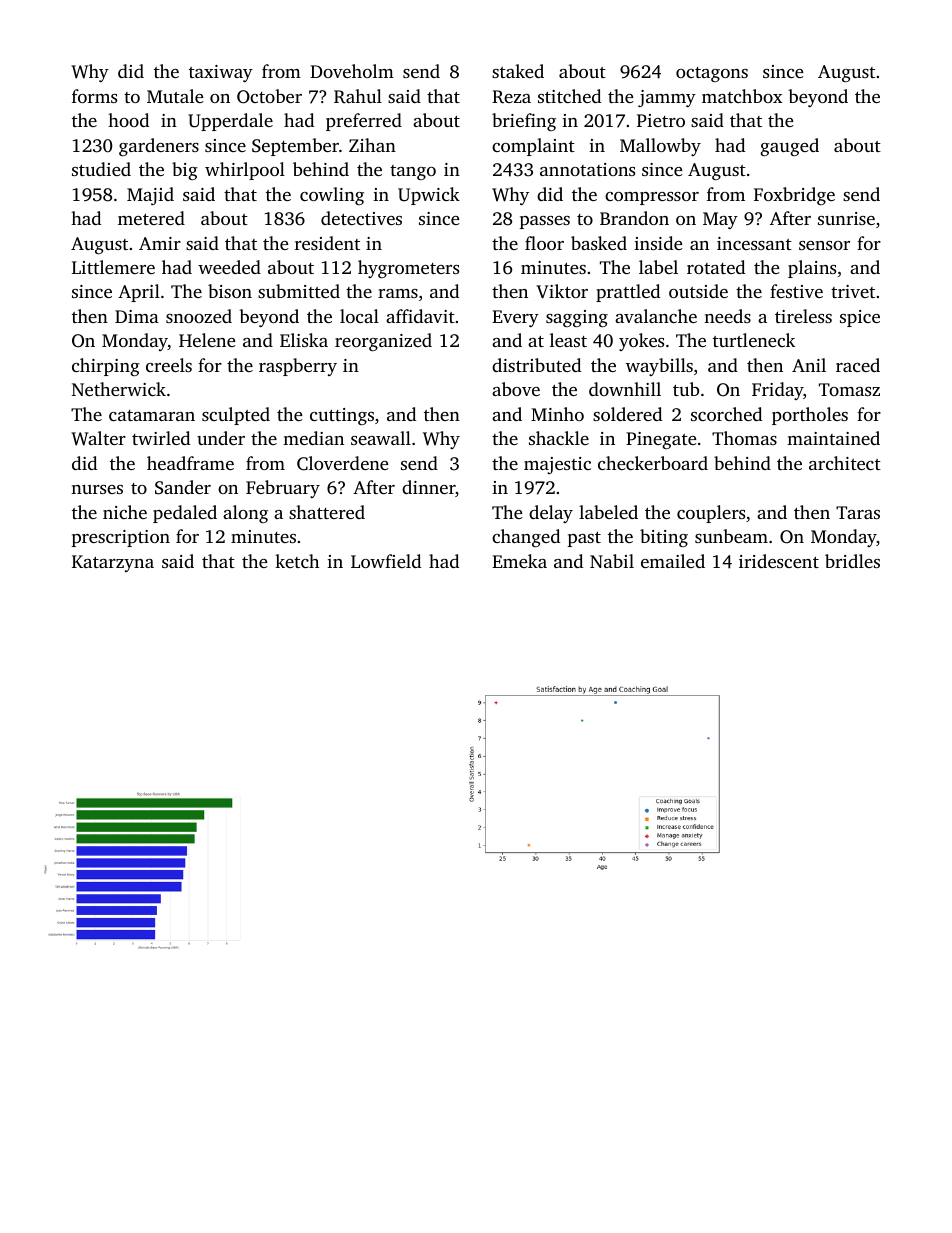 Image resolution: width=952 pixels, height=1233 pixels. What do you see at coordinates (161, 438) in the screenshot?
I see `twirled` at bounding box center [161, 438].
